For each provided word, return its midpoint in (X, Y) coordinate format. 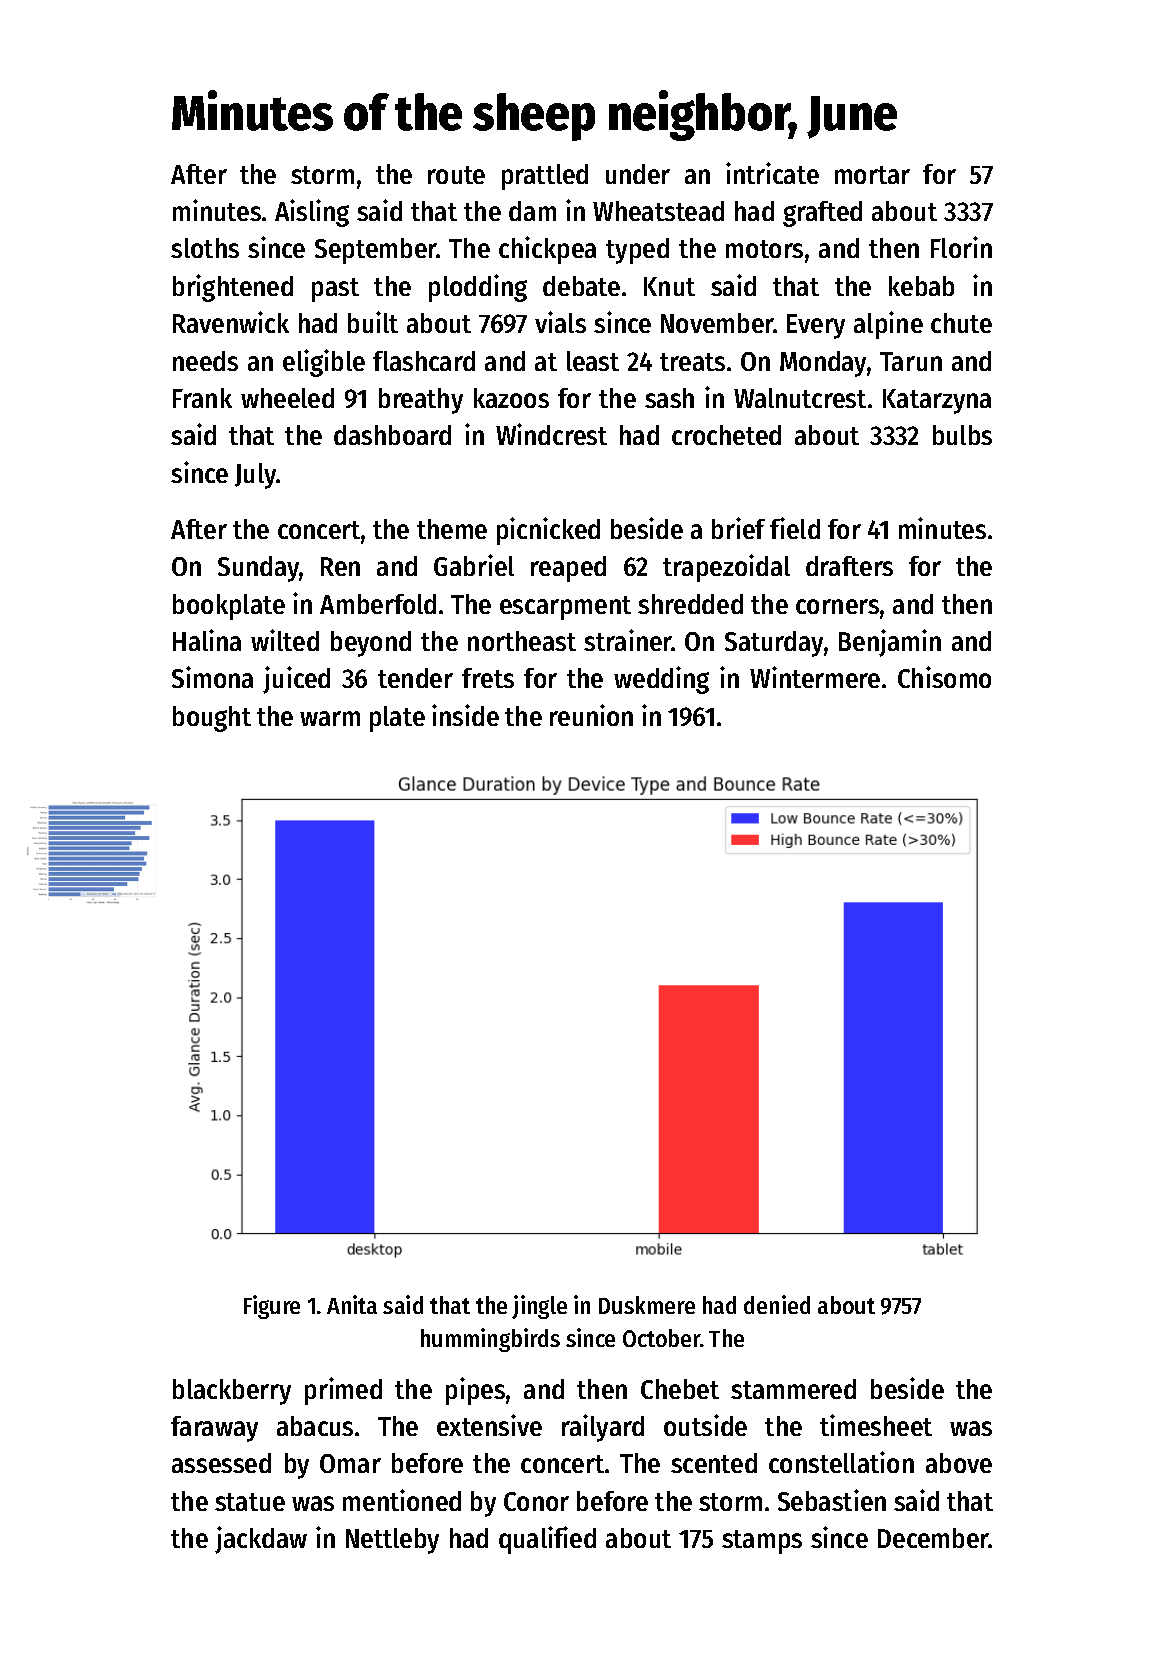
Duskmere (647, 1305)
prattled (545, 177)
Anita (352, 1304)
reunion (591, 715)
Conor (536, 1501)
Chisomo (944, 677)
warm (330, 718)
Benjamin (890, 643)
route (456, 175)
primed (343, 1391)
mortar (872, 175)
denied (777, 1304)
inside (465, 715)
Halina (207, 640)
